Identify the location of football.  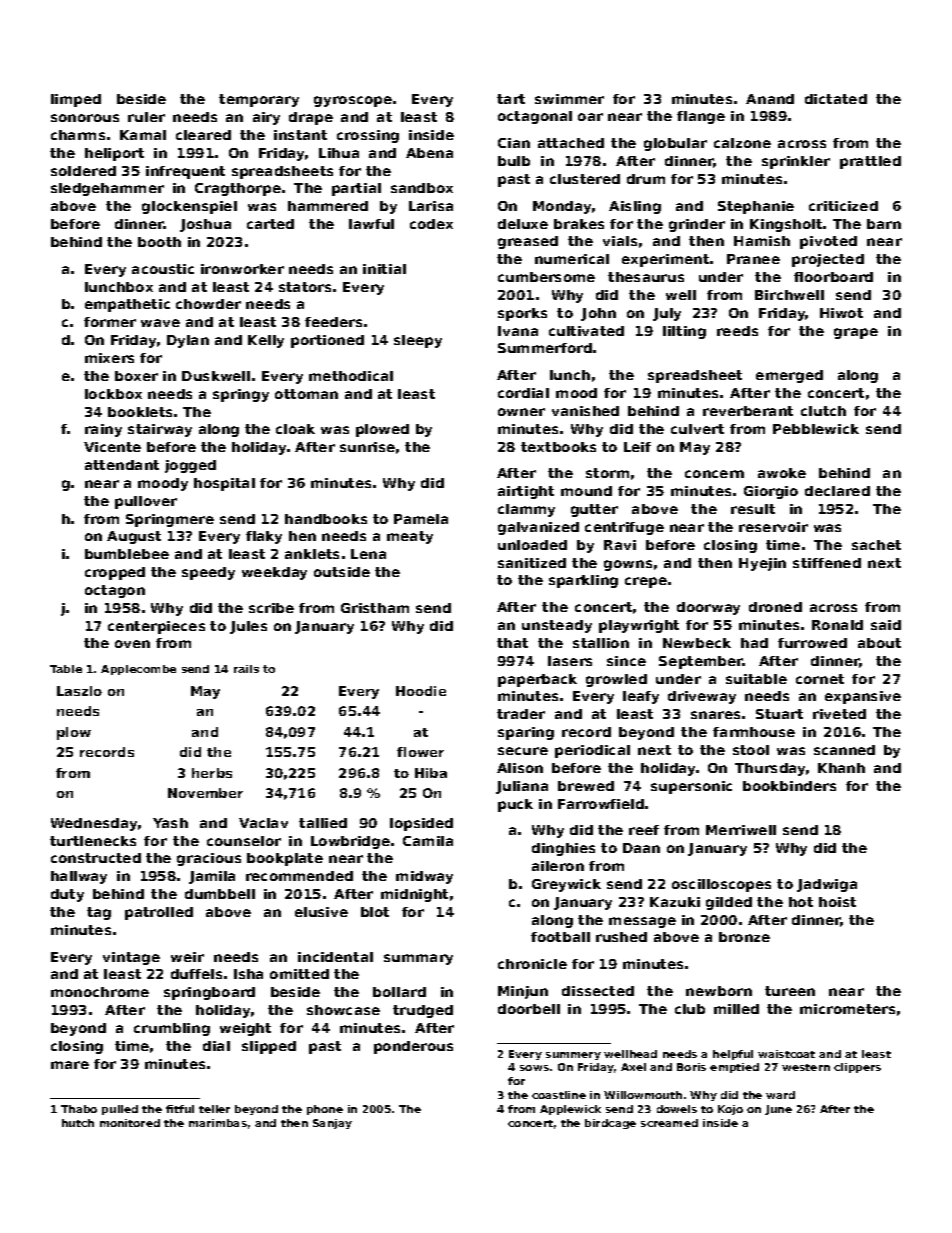
(560, 937).
